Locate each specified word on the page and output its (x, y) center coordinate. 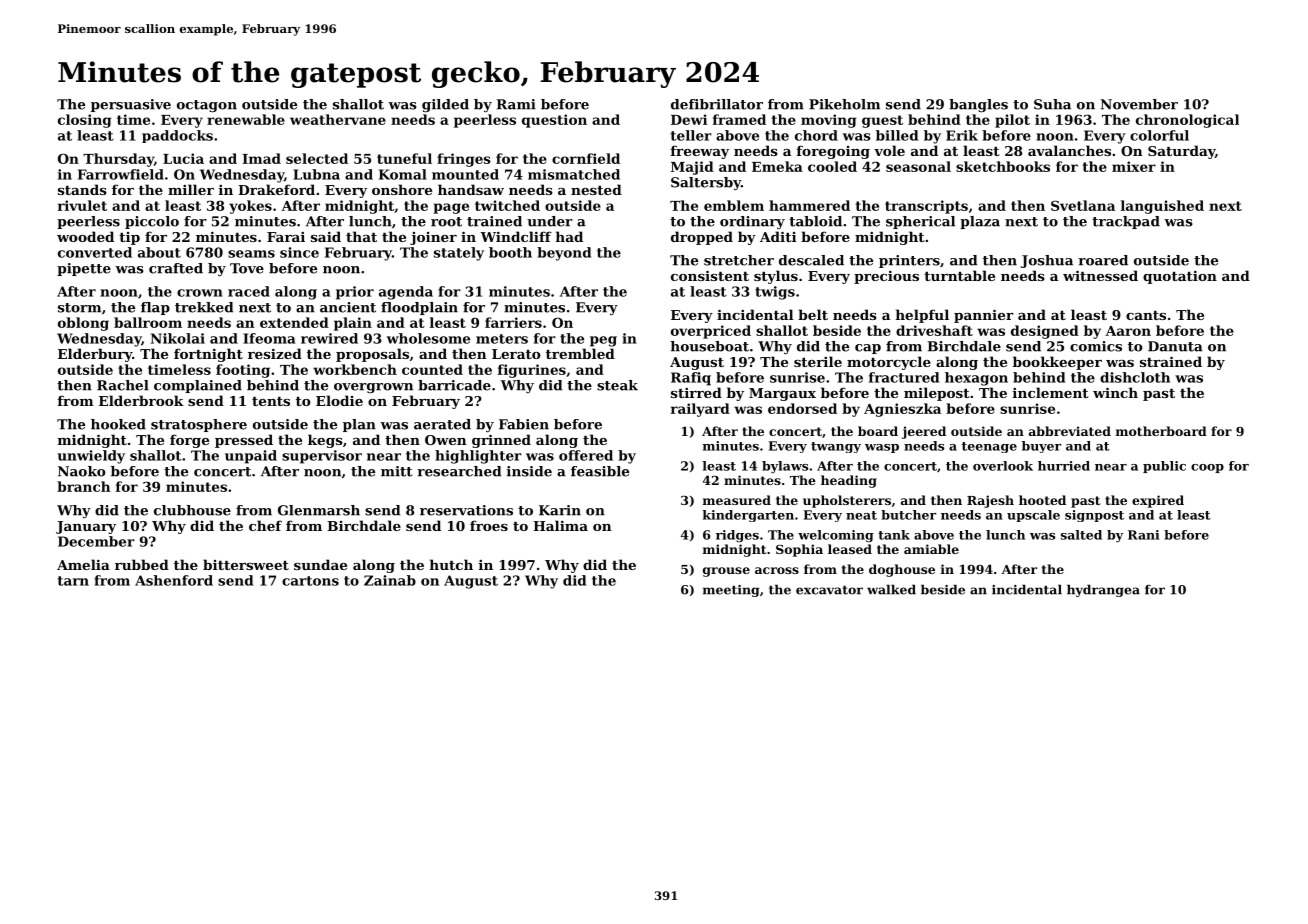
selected (317, 158)
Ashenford (174, 580)
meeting (731, 591)
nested (596, 189)
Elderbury (95, 355)
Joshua (1047, 261)
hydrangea (1103, 590)
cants (1146, 315)
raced (249, 291)
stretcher (739, 260)
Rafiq (691, 379)
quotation (1180, 277)
